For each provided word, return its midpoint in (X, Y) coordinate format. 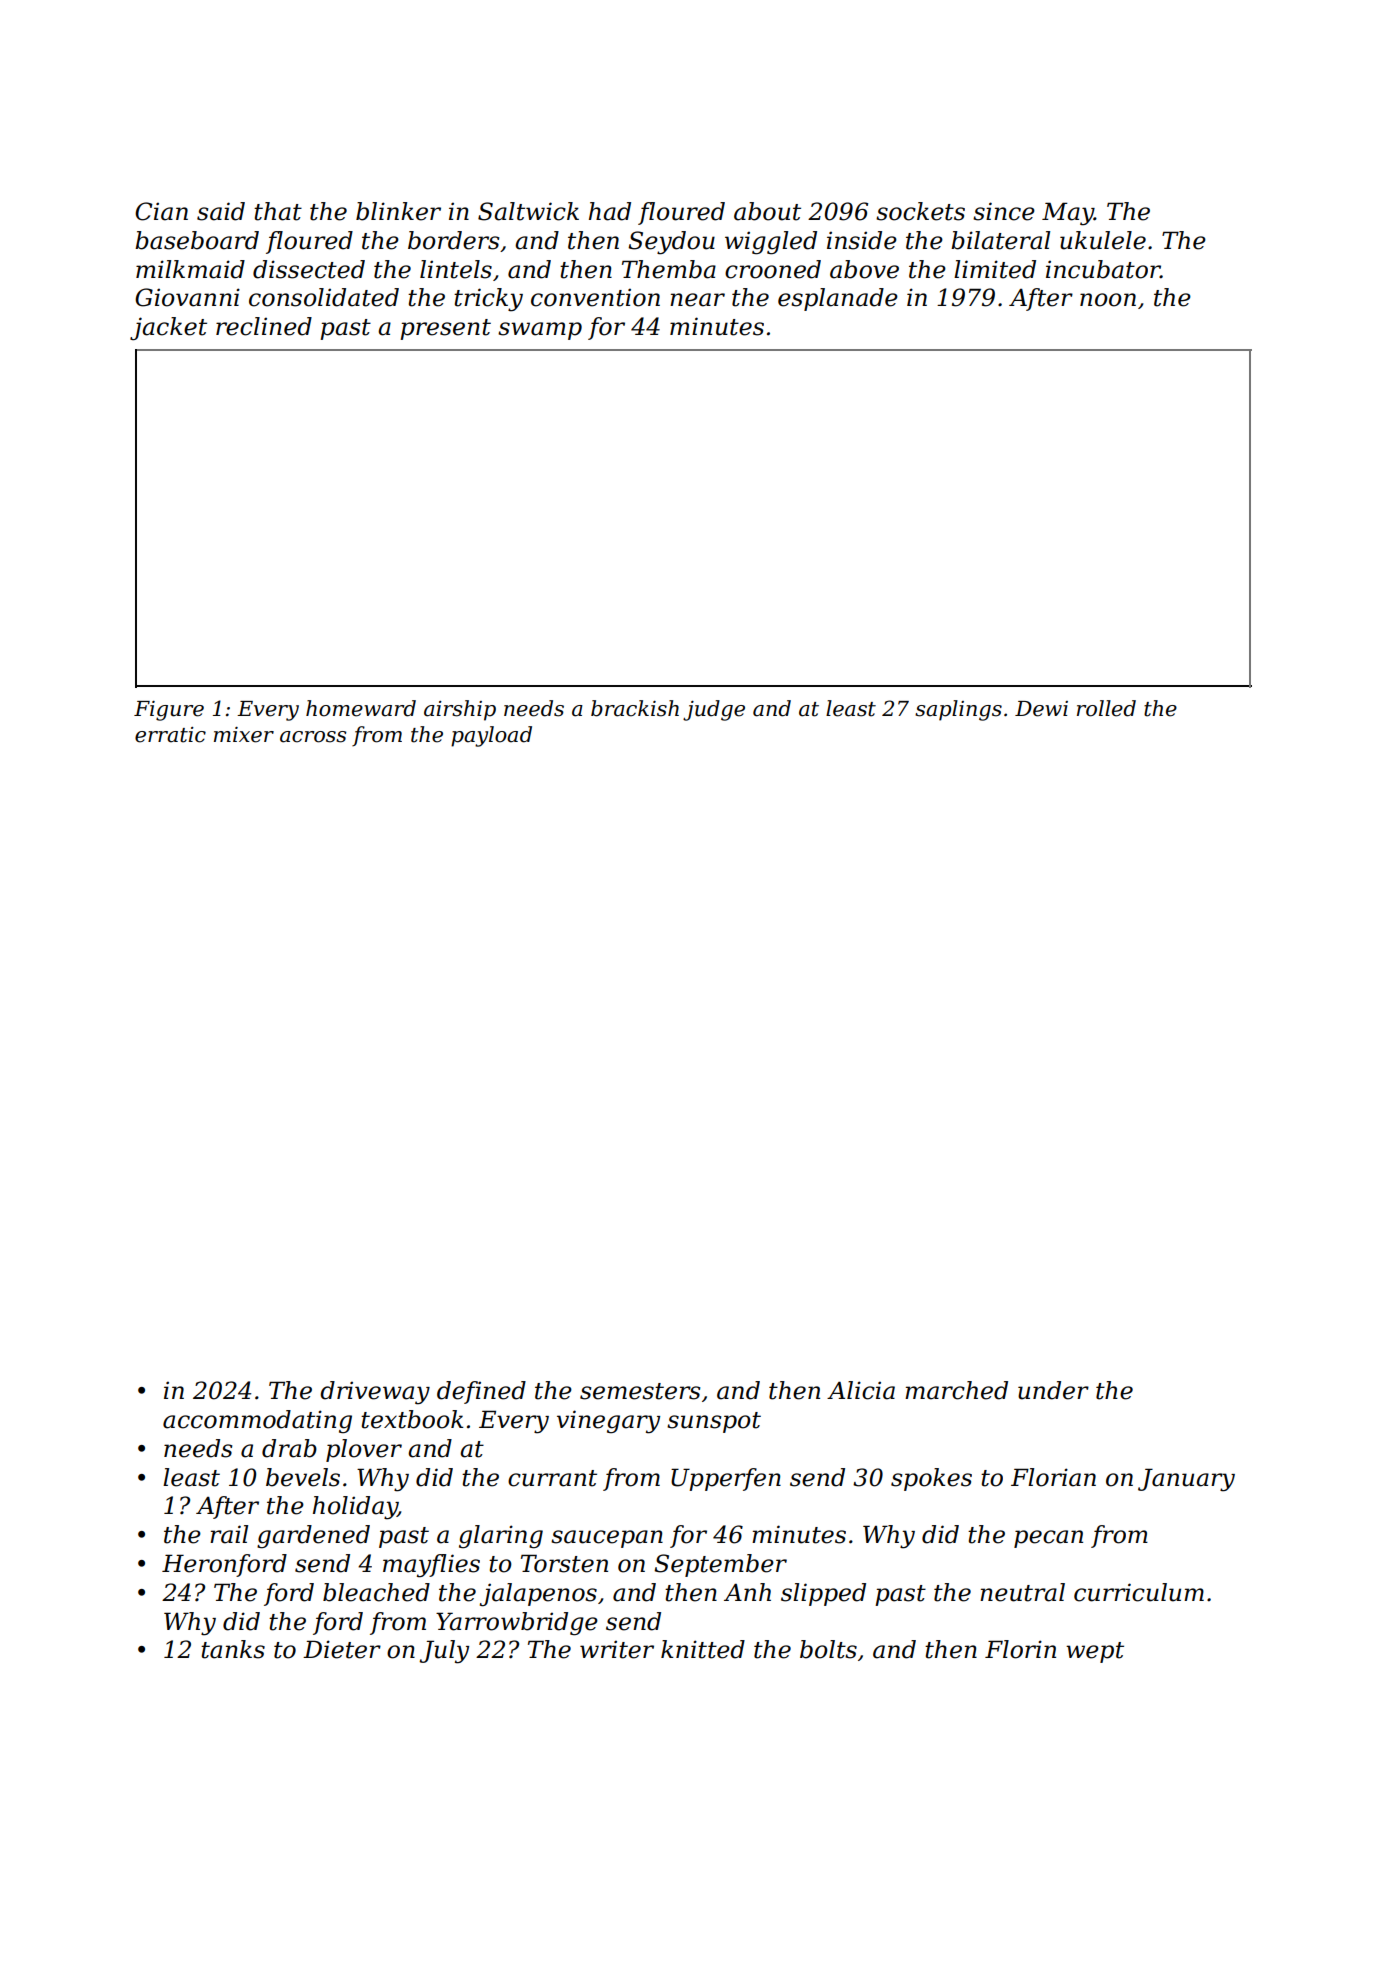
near (697, 300)
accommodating (257, 1421)
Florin (1020, 1649)
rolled (1106, 708)
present (445, 329)
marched (956, 1390)
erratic (170, 735)
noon (1108, 300)
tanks (233, 1649)
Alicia (861, 1390)
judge (714, 710)
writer (617, 1649)
